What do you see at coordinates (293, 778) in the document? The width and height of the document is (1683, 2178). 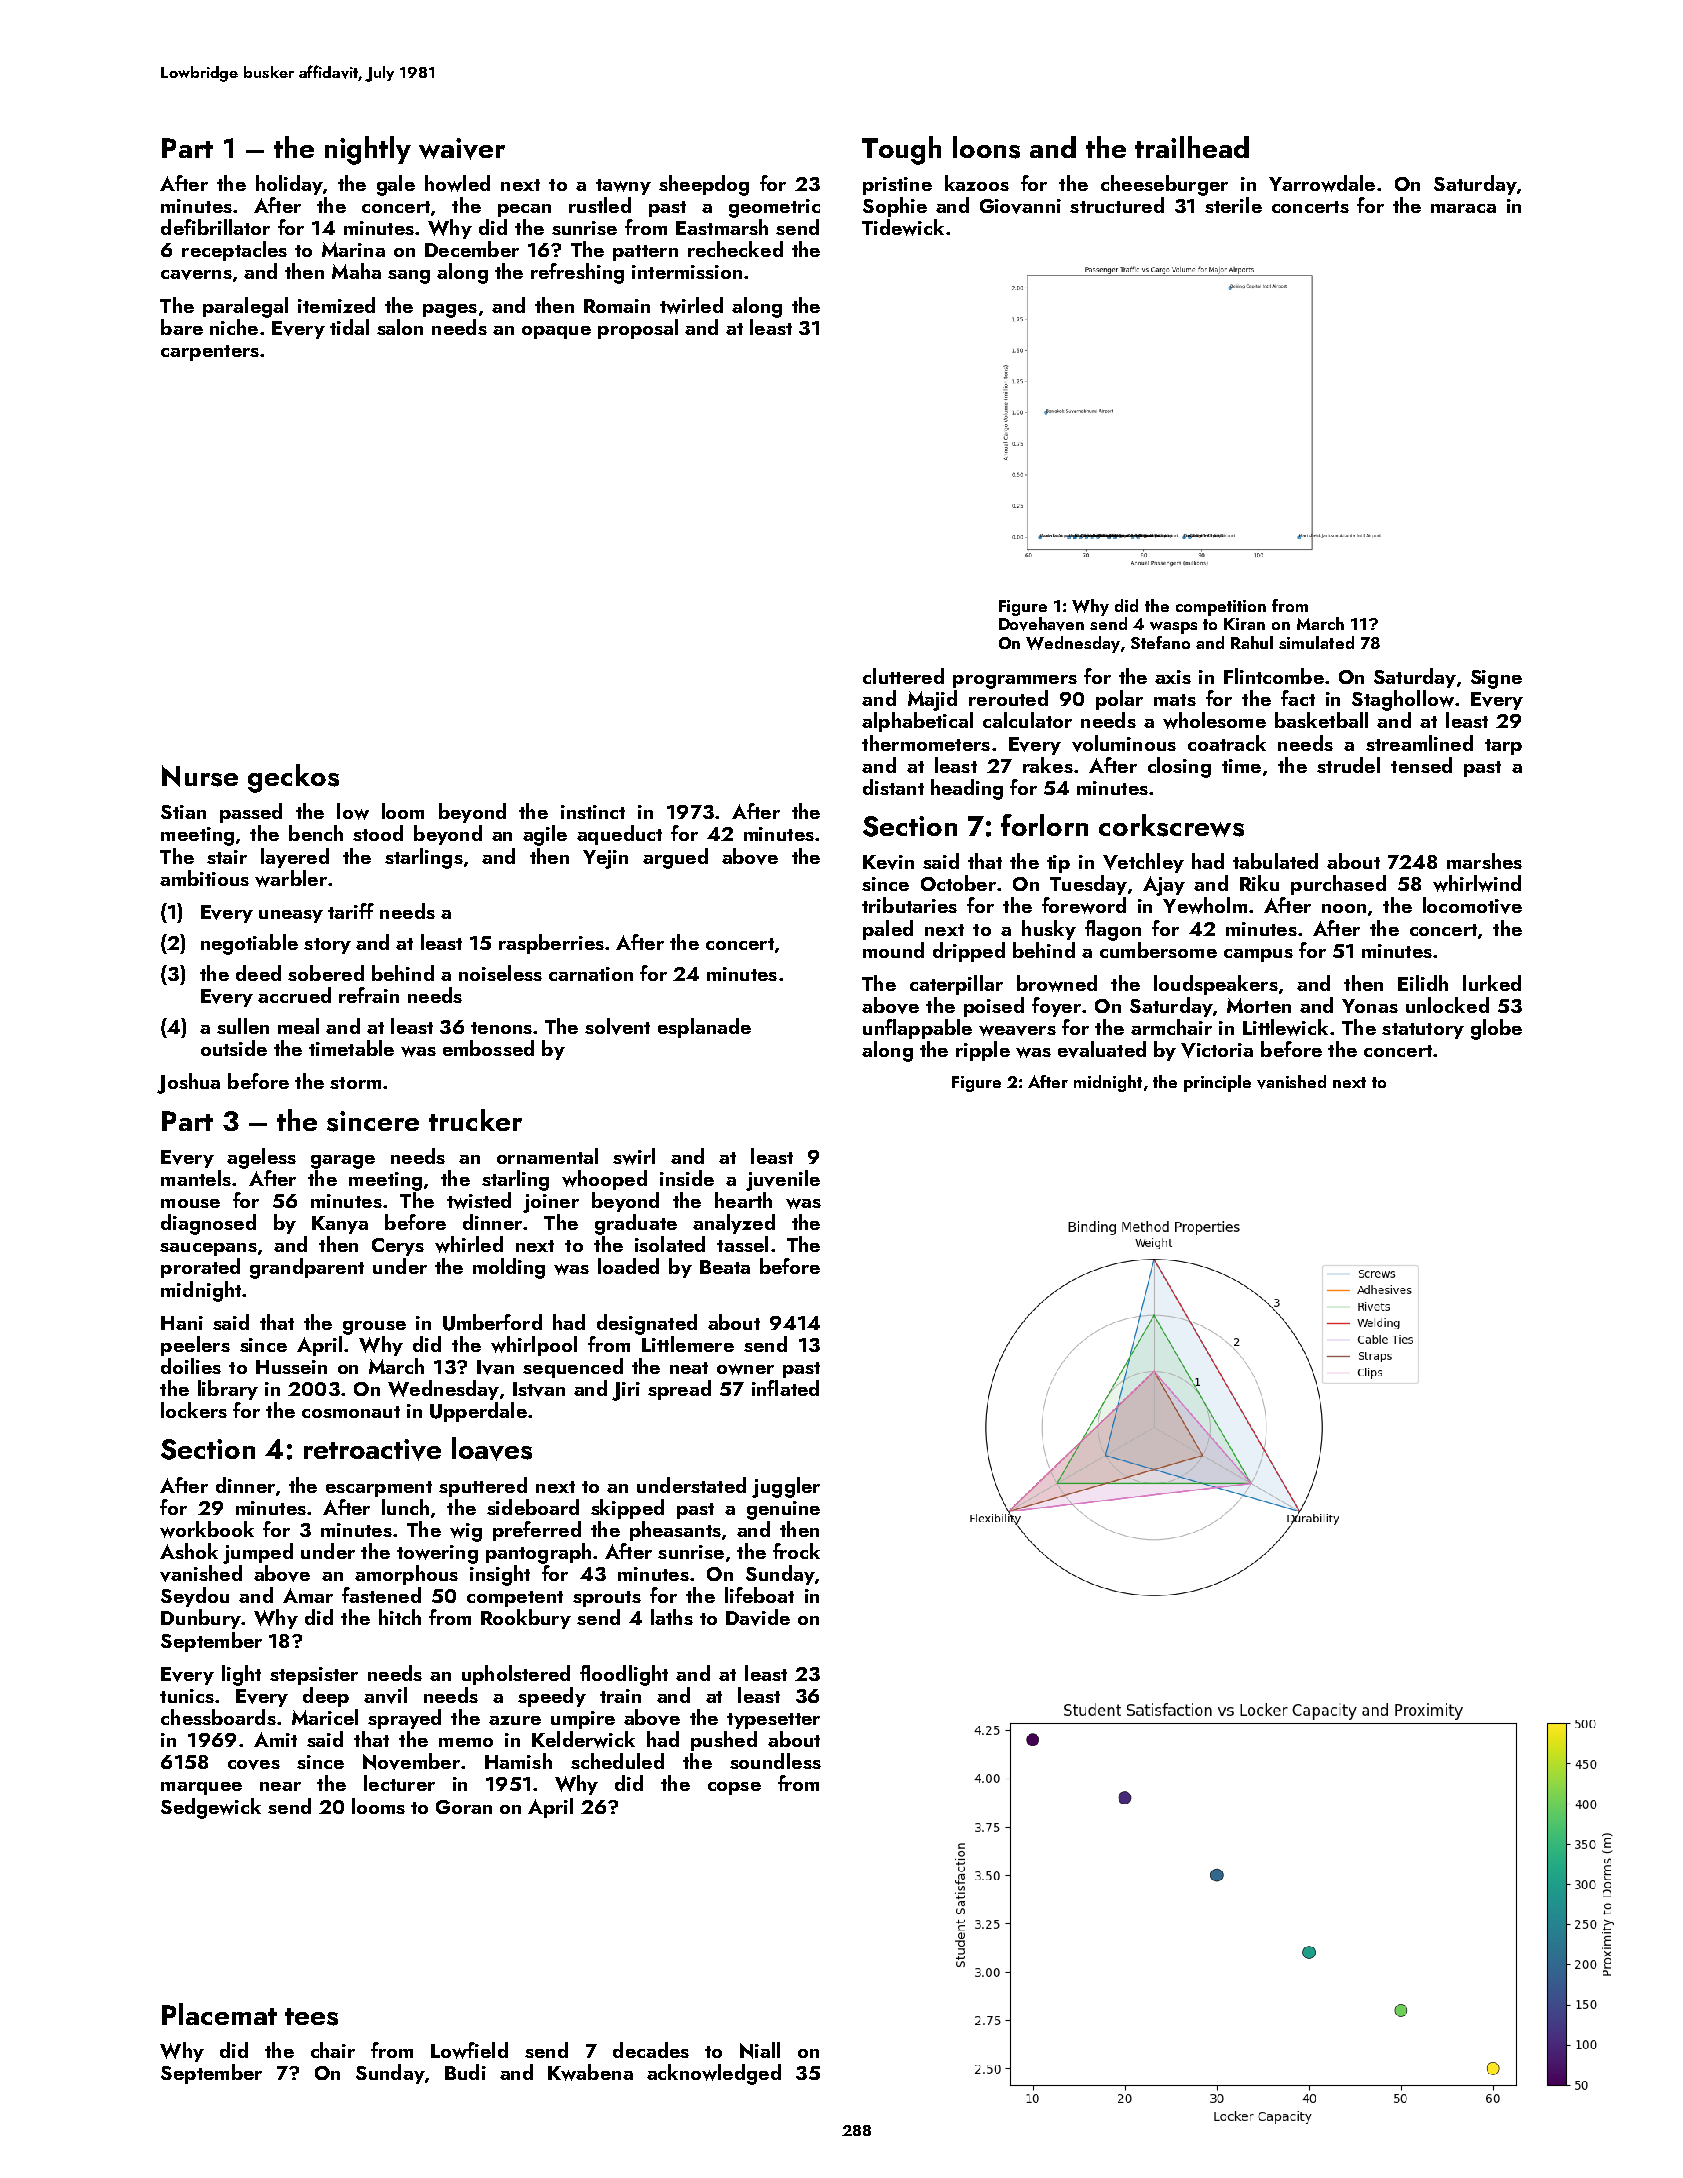 I see `geckos` at bounding box center [293, 778].
